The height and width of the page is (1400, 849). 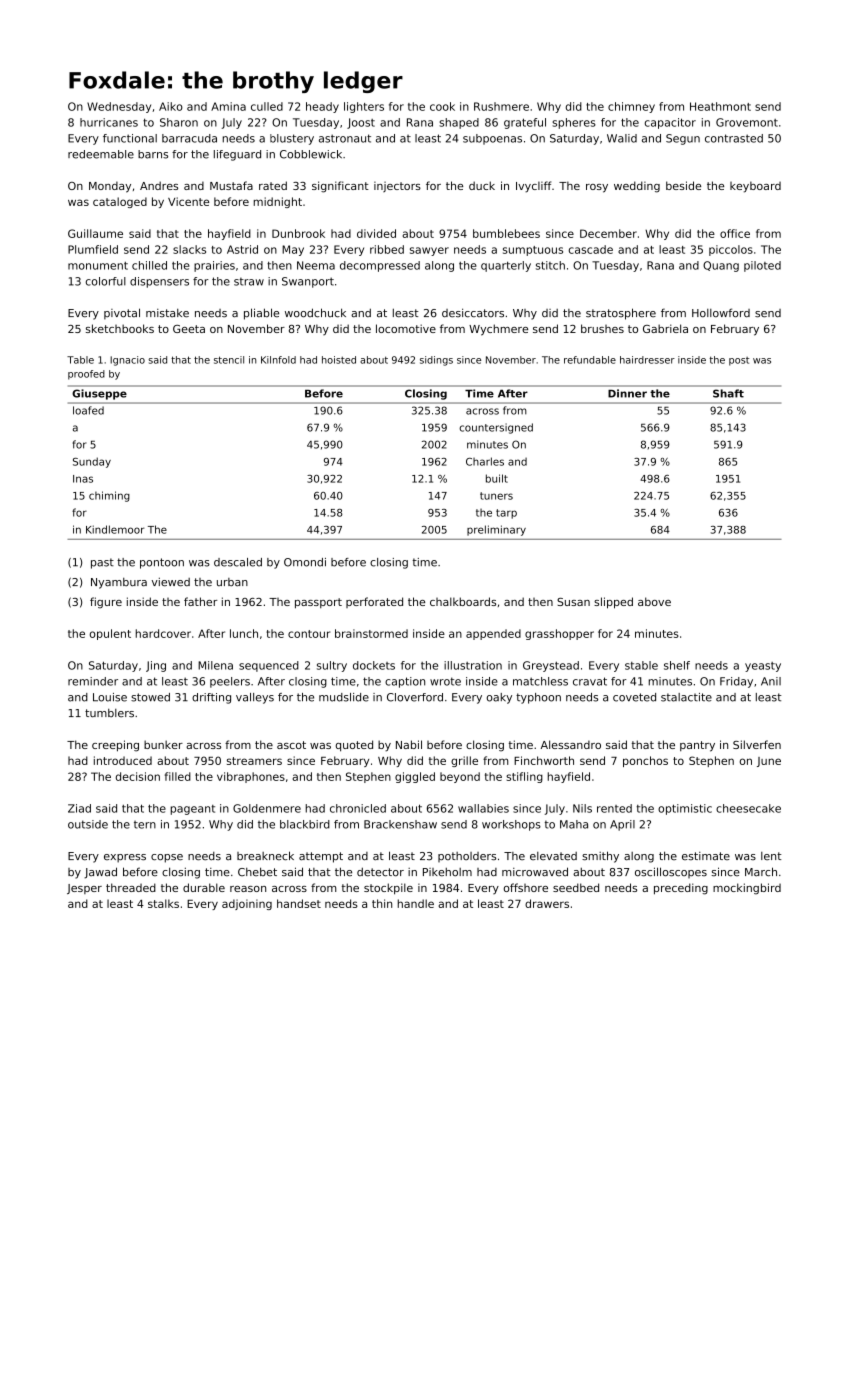 I want to click on Heathmont, so click(x=720, y=106).
